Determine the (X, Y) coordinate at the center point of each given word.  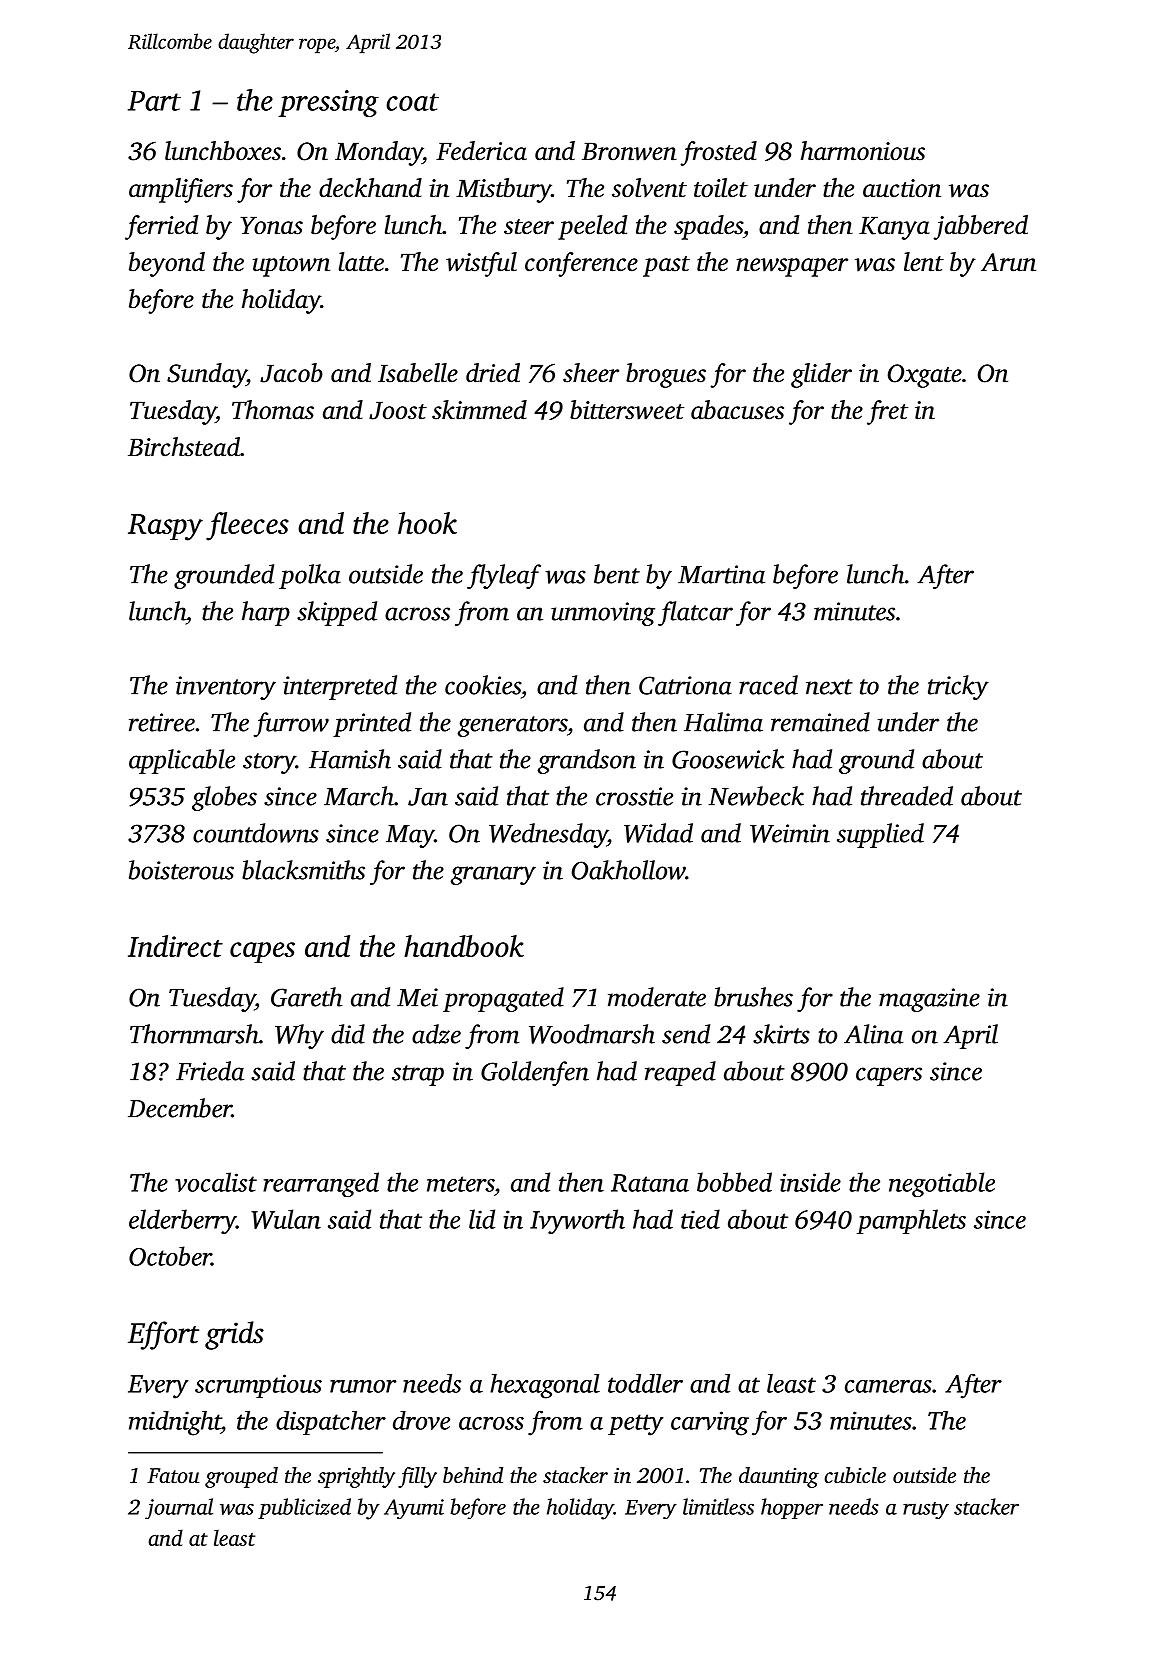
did (348, 1034)
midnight (175, 1423)
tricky (958, 687)
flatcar (695, 613)
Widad (658, 833)
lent (924, 262)
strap (418, 1075)
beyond (167, 264)
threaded (907, 796)
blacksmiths (303, 870)
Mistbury (503, 190)
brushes (753, 997)
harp (266, 613)
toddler (645, 1383)
